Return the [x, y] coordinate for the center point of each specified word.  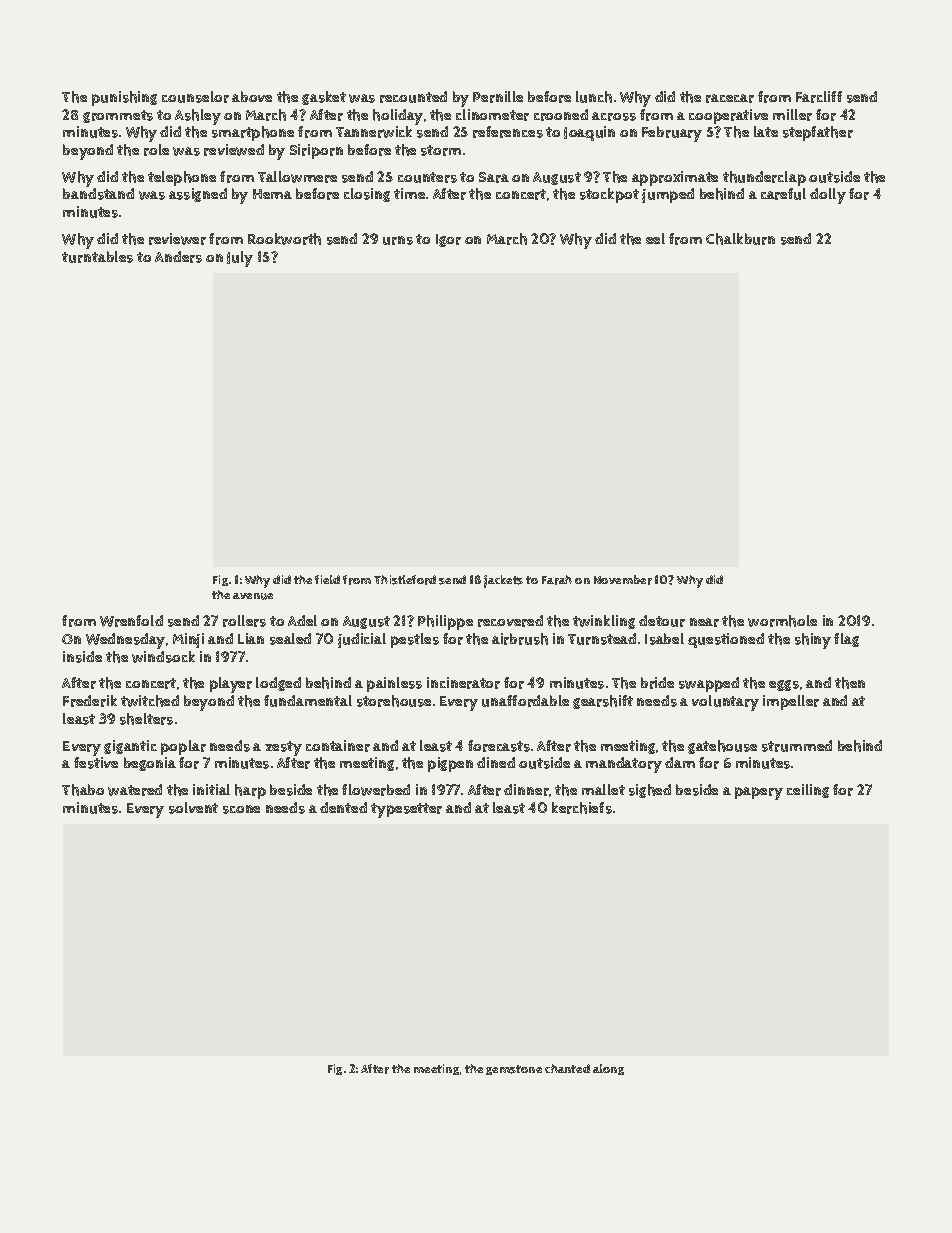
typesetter [406, 810]
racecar [730, 98]
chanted [567, 1068]
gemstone [514, 1070]
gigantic [130, 747]
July [240, 259]
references [508, 132]
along [608, 1069]
